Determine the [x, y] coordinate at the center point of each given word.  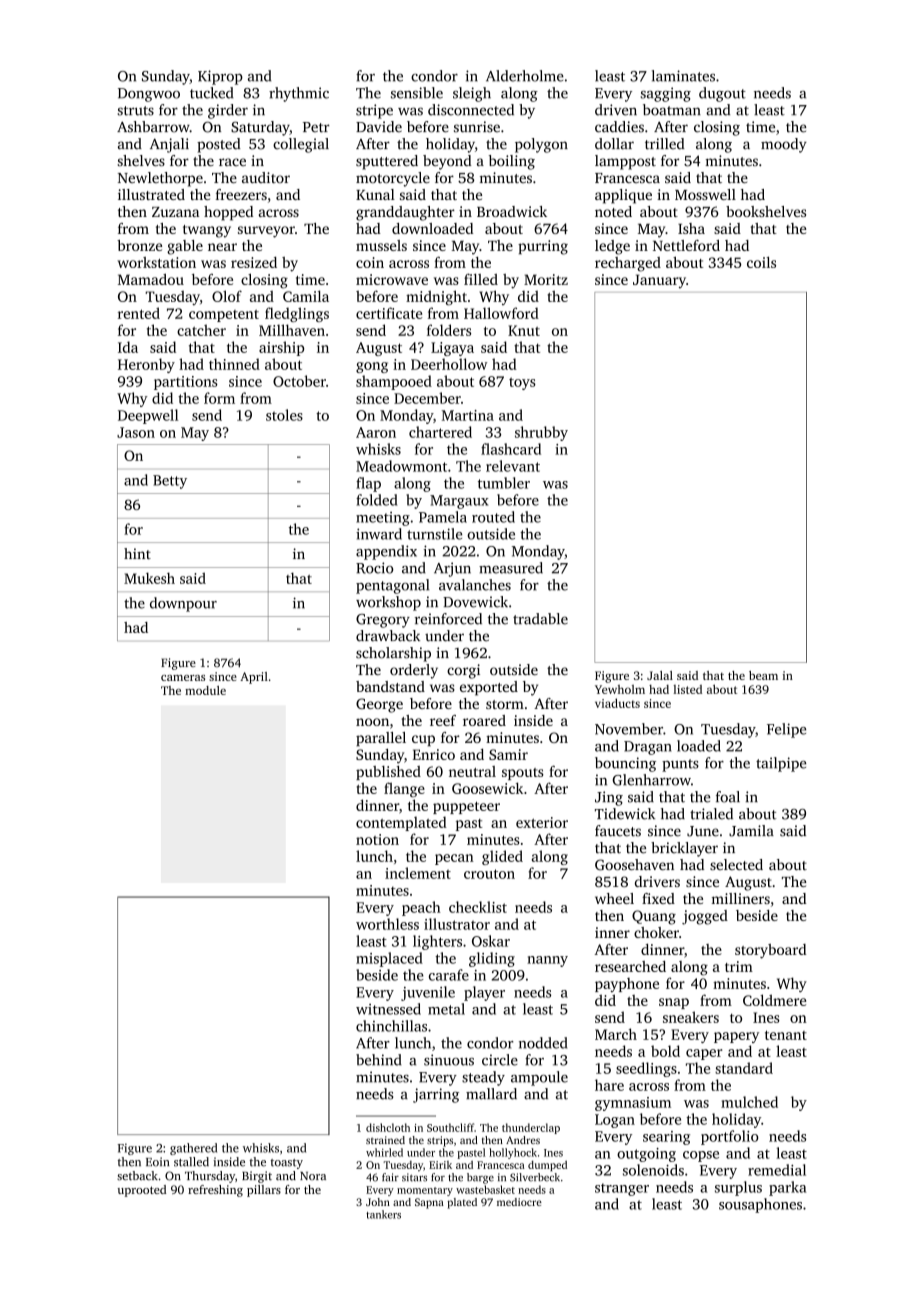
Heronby [146, 365]
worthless [387, 924]
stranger [622, 1189]
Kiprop [220, 77]
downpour [183, 604]
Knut [524, 330]
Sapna [429, 1203]
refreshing [215, 1191]
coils [761, 262]
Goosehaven [634, 865]
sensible [417, 93]
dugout [722, 94]
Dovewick [475, 602]
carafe [449, 975]
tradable [540, 619]
